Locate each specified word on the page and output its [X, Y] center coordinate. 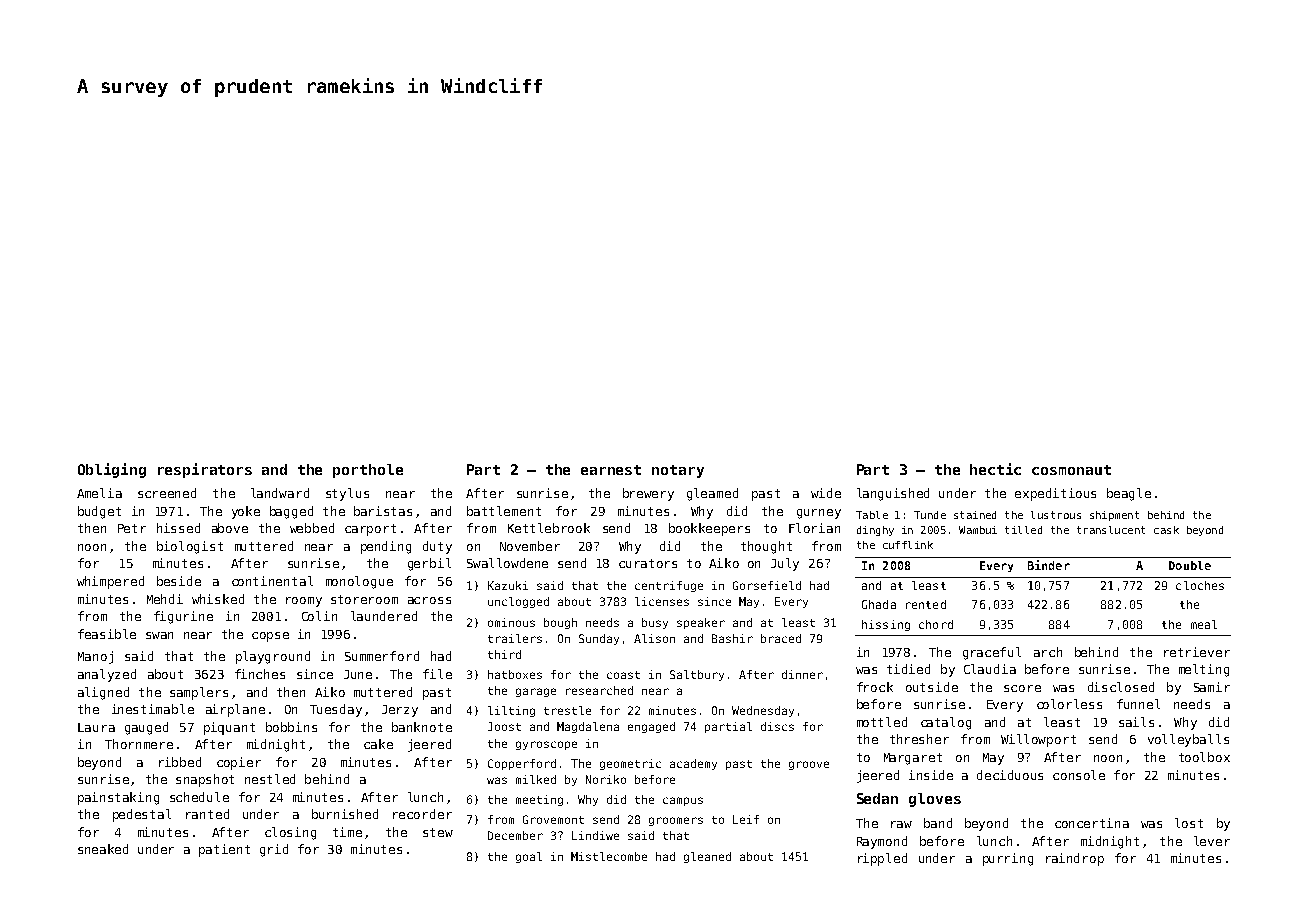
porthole [368, 471]
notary [678, 471]
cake [378, 744]
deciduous [1010, 775]
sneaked [103, 849]
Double [1190, 565]
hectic [995, 469]
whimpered [110, 582]
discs [777, 726]
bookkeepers [709, 529]
